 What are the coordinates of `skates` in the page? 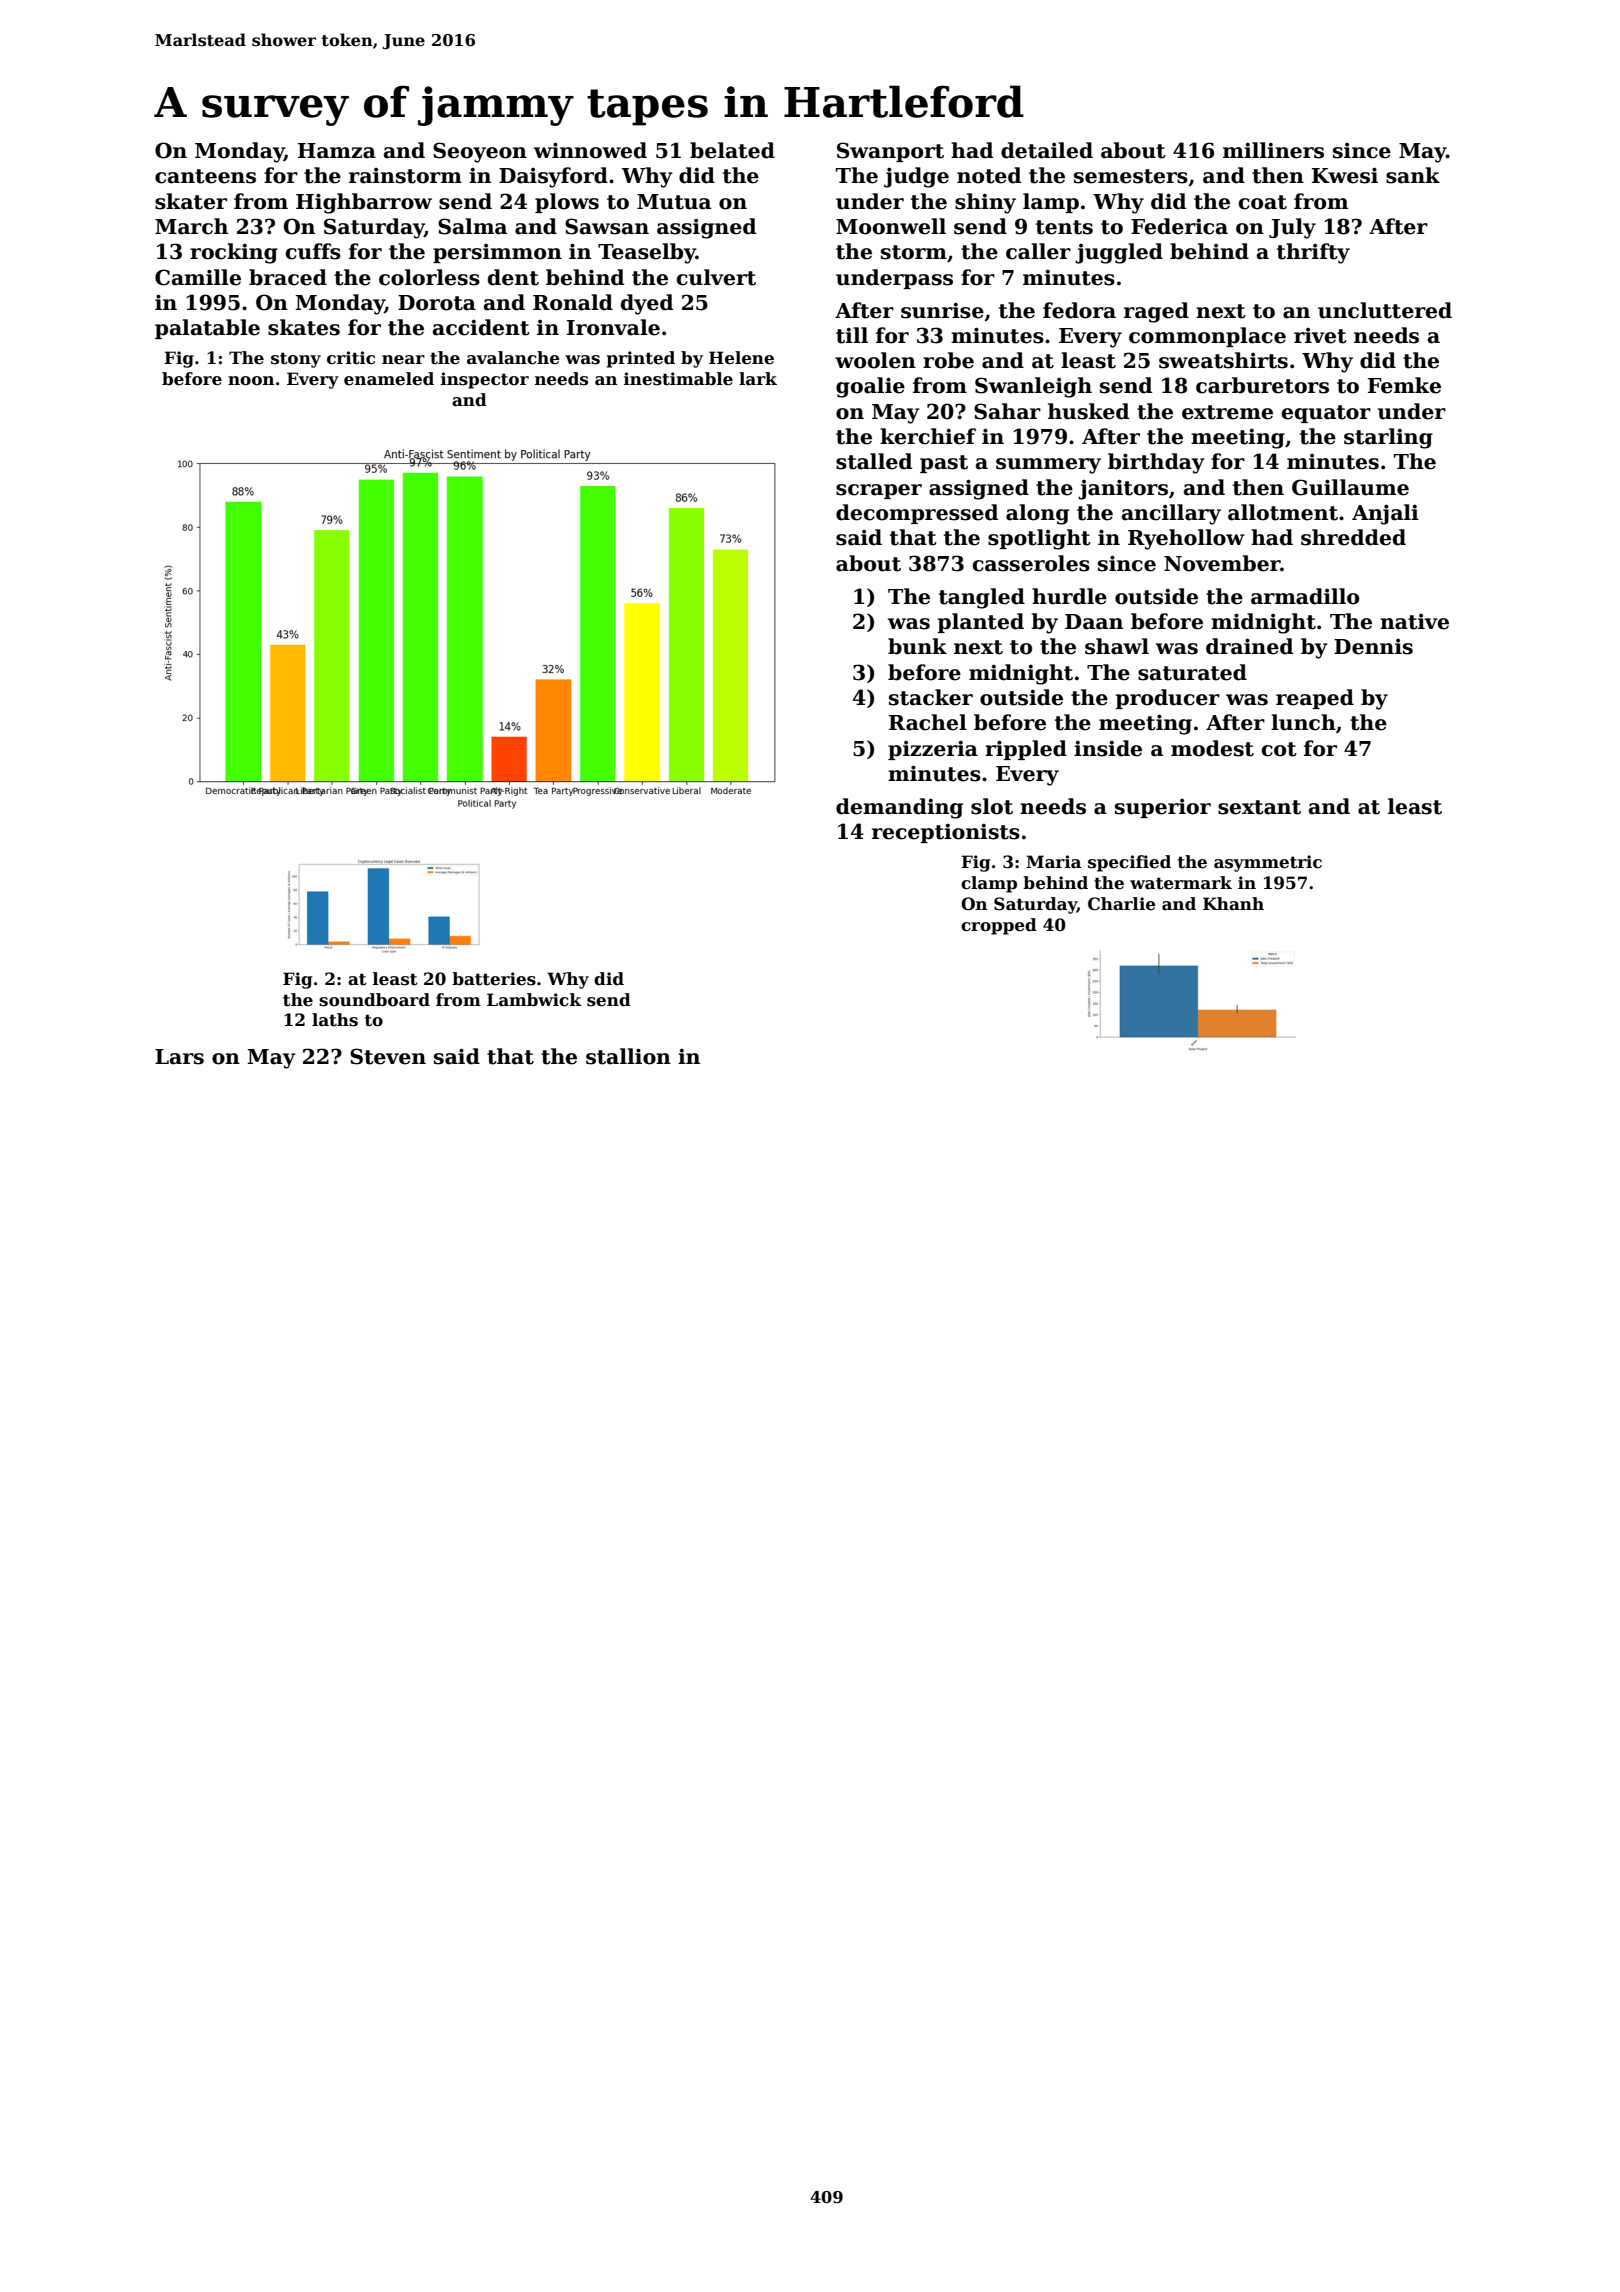 It's located at (304, 327).
